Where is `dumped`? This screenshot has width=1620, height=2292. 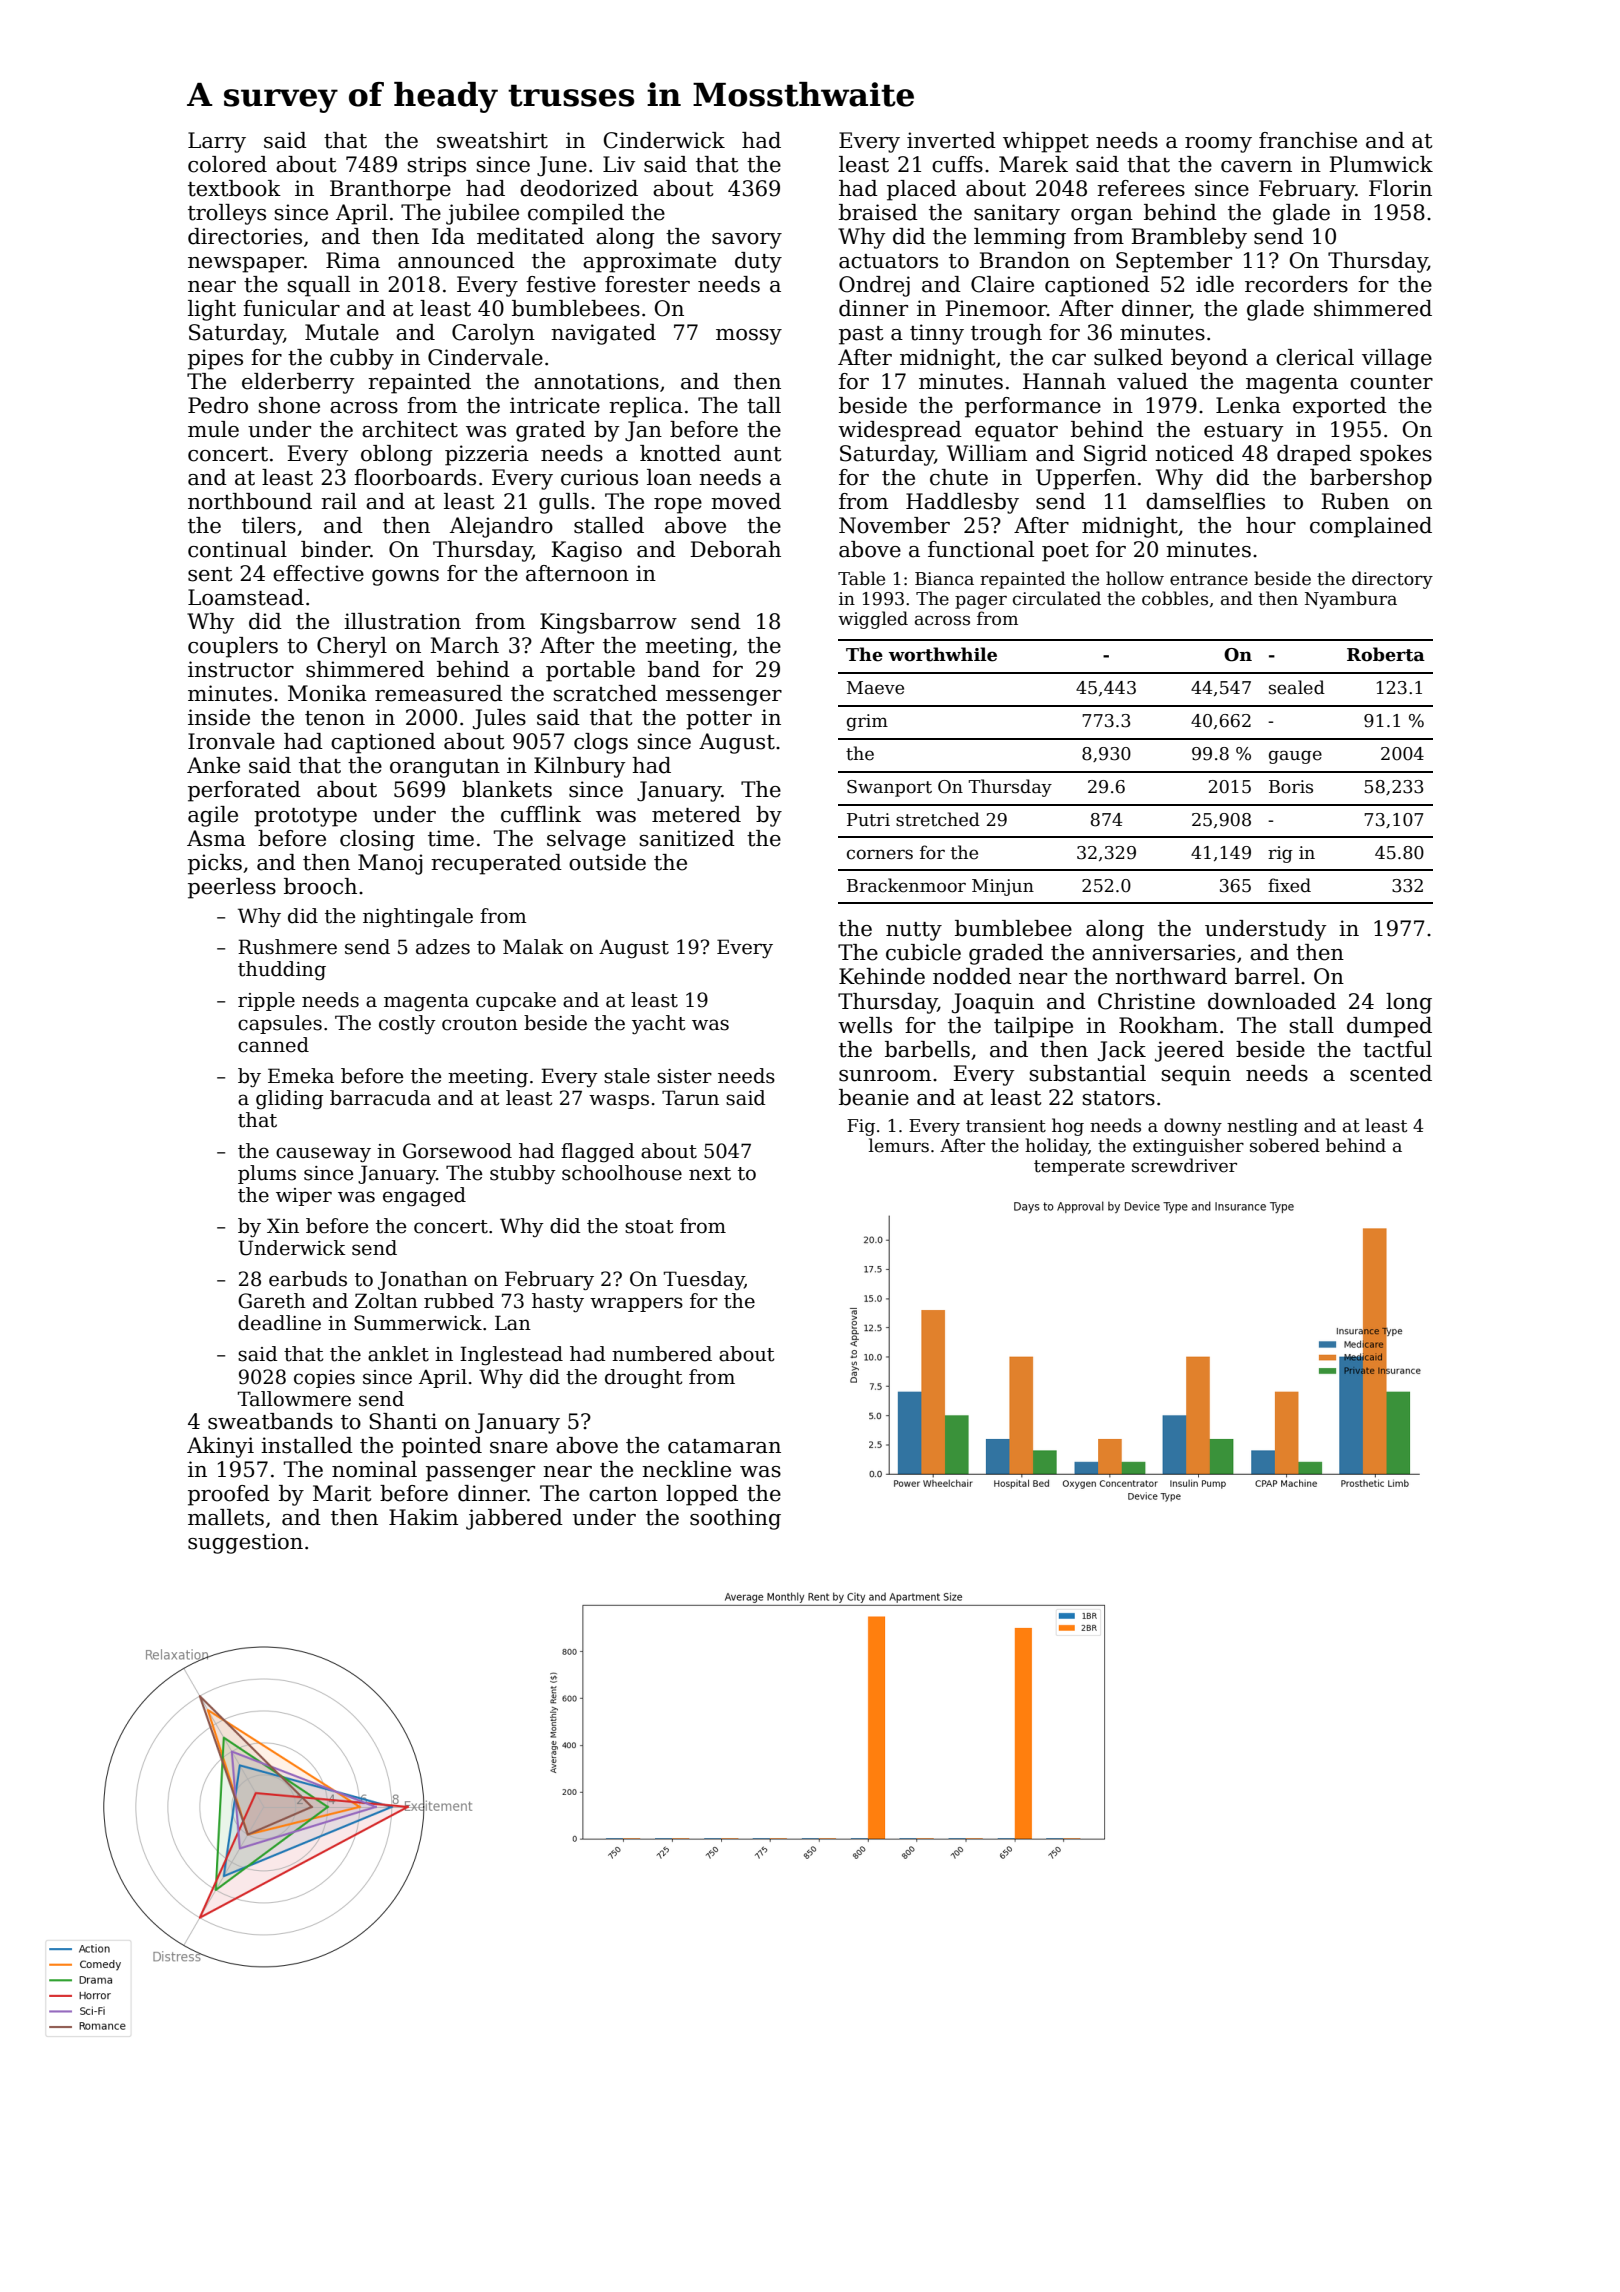
dumped is located at coordinates (1389, 1027).
